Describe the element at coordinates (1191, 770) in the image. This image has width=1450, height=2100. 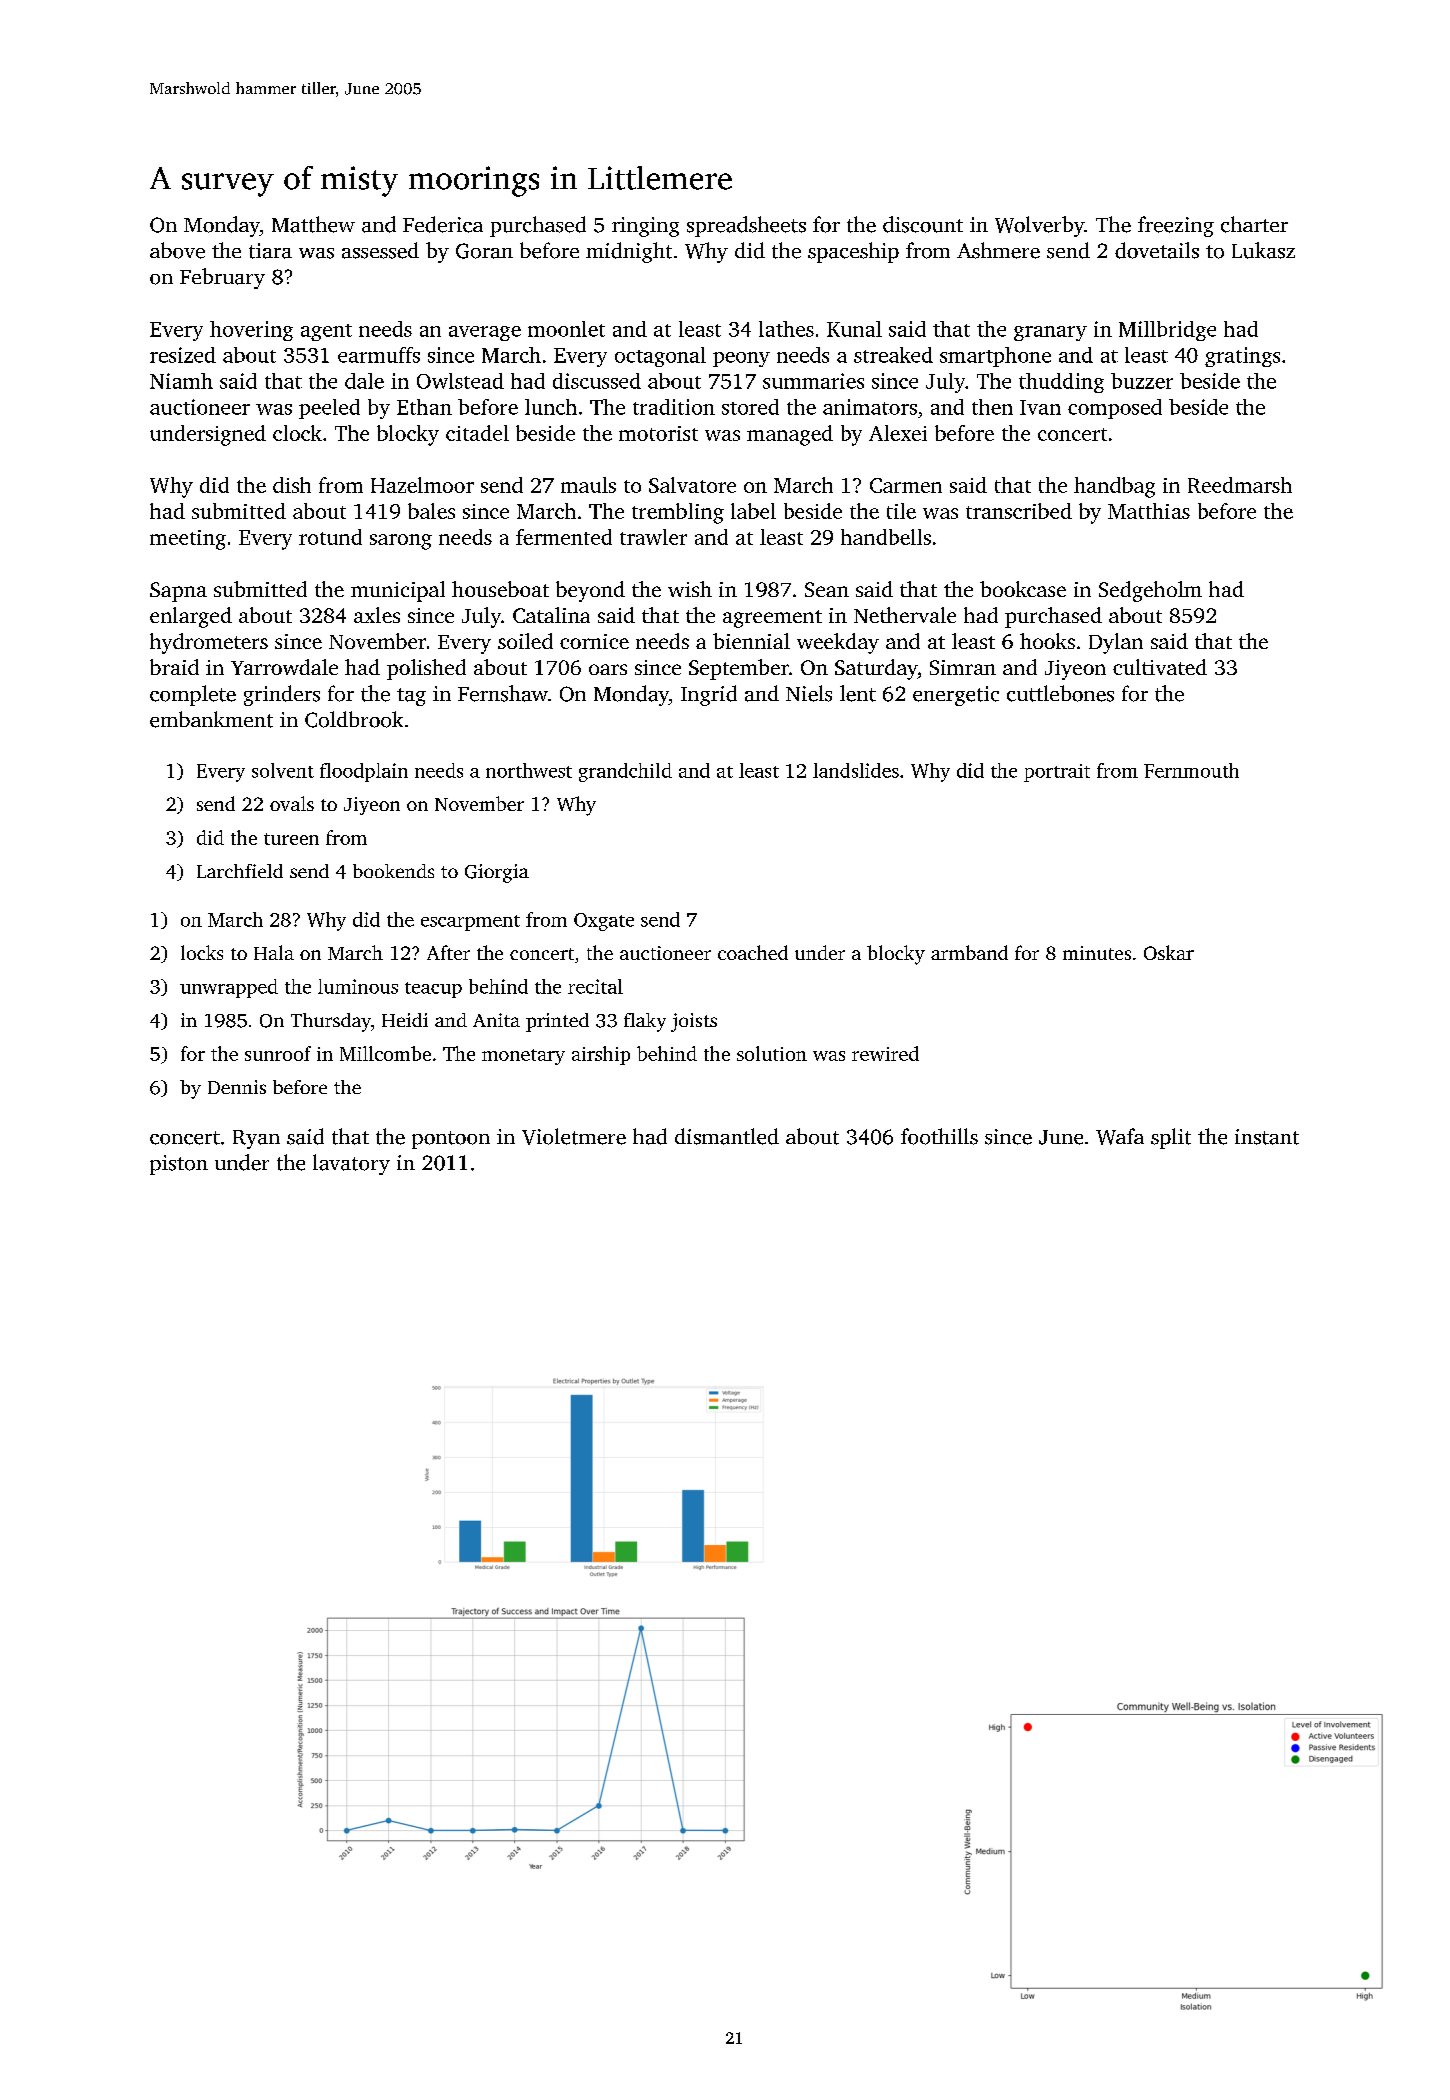
I see `Fernmouth` at that location.
